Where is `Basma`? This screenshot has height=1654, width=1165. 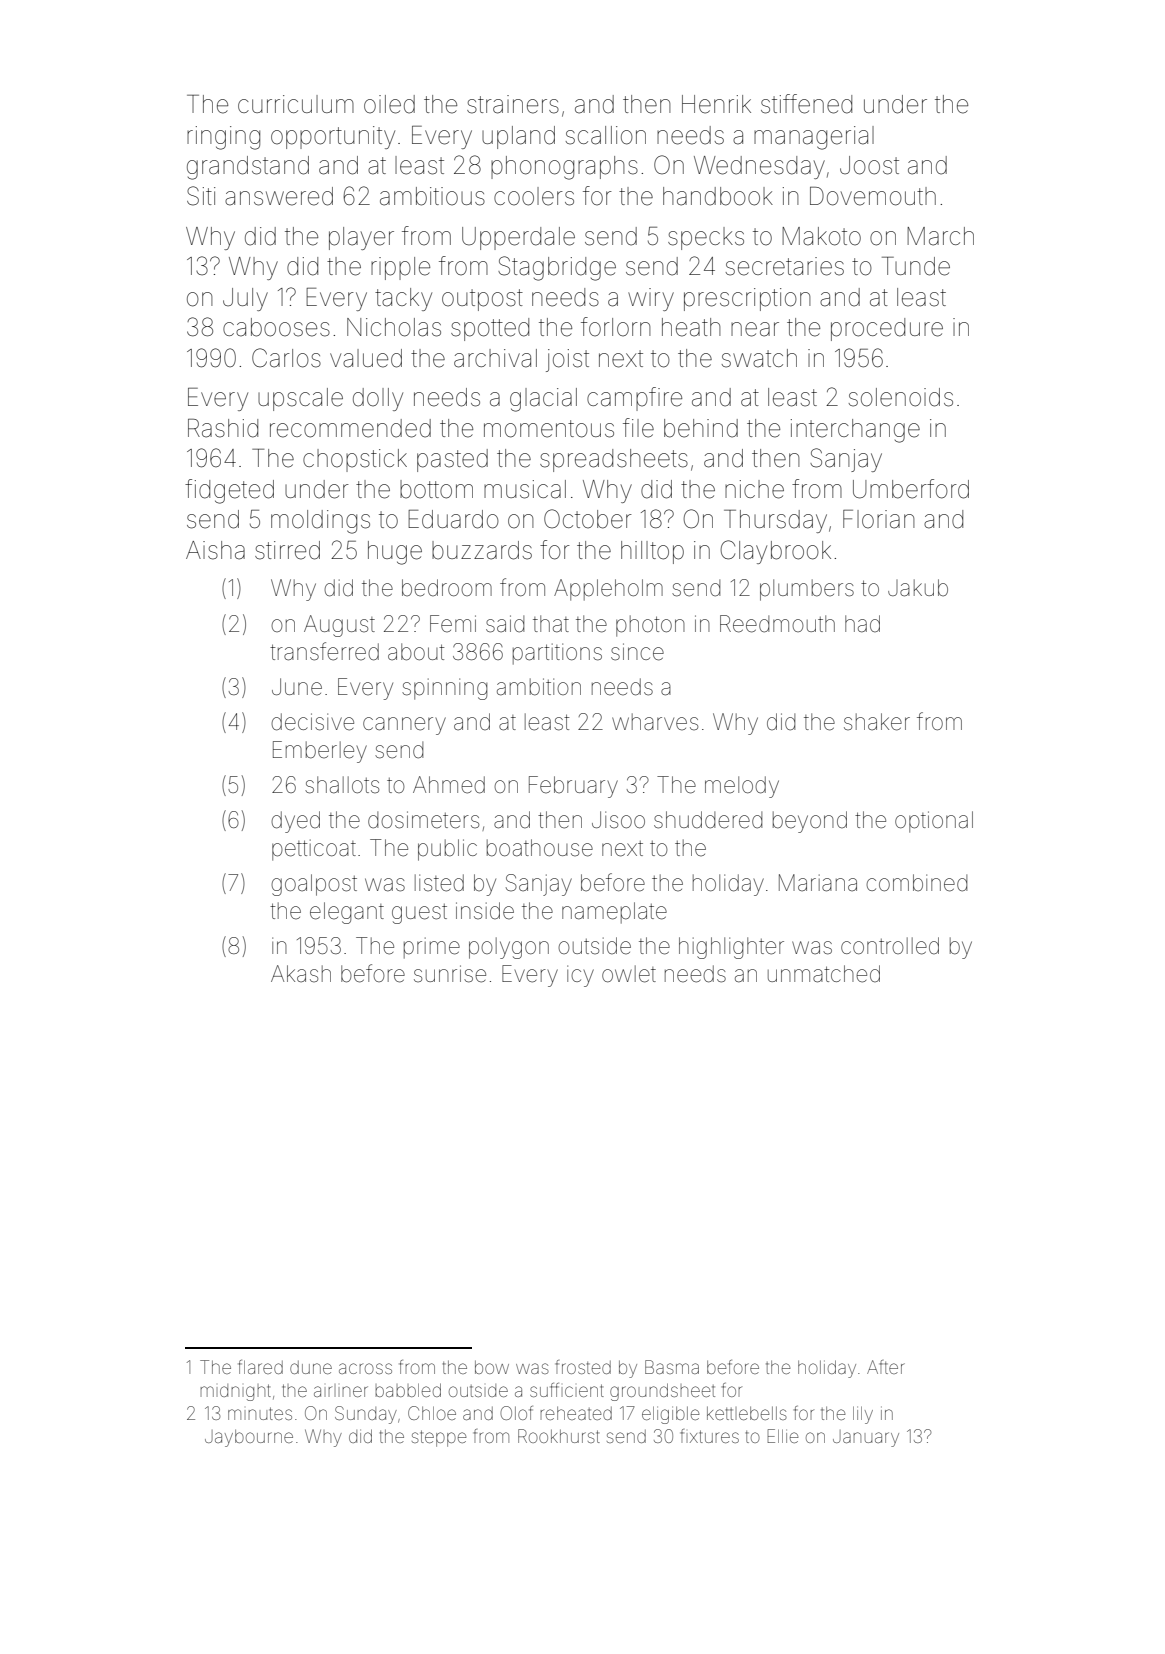 Basma is located at coordinates (672, 1367).
